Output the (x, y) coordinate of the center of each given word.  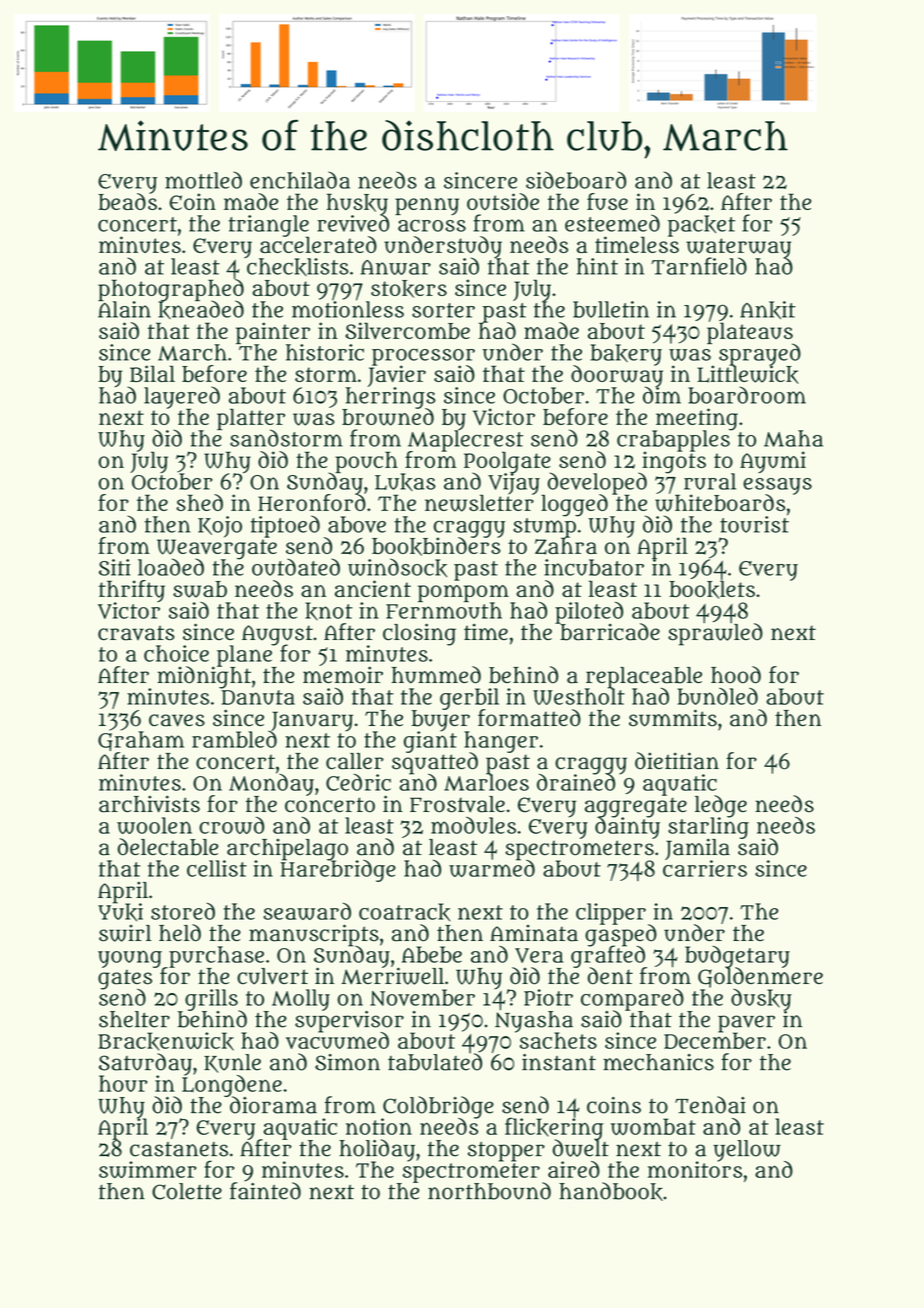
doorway (617, 376)
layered (182, 397)
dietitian (677, 761)
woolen (154, 825)
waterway (738, 248)
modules (473, 825)
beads (127, 201)
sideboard (576, 180)
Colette (187, 1191)
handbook (611, 1191)
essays (777, 486)
